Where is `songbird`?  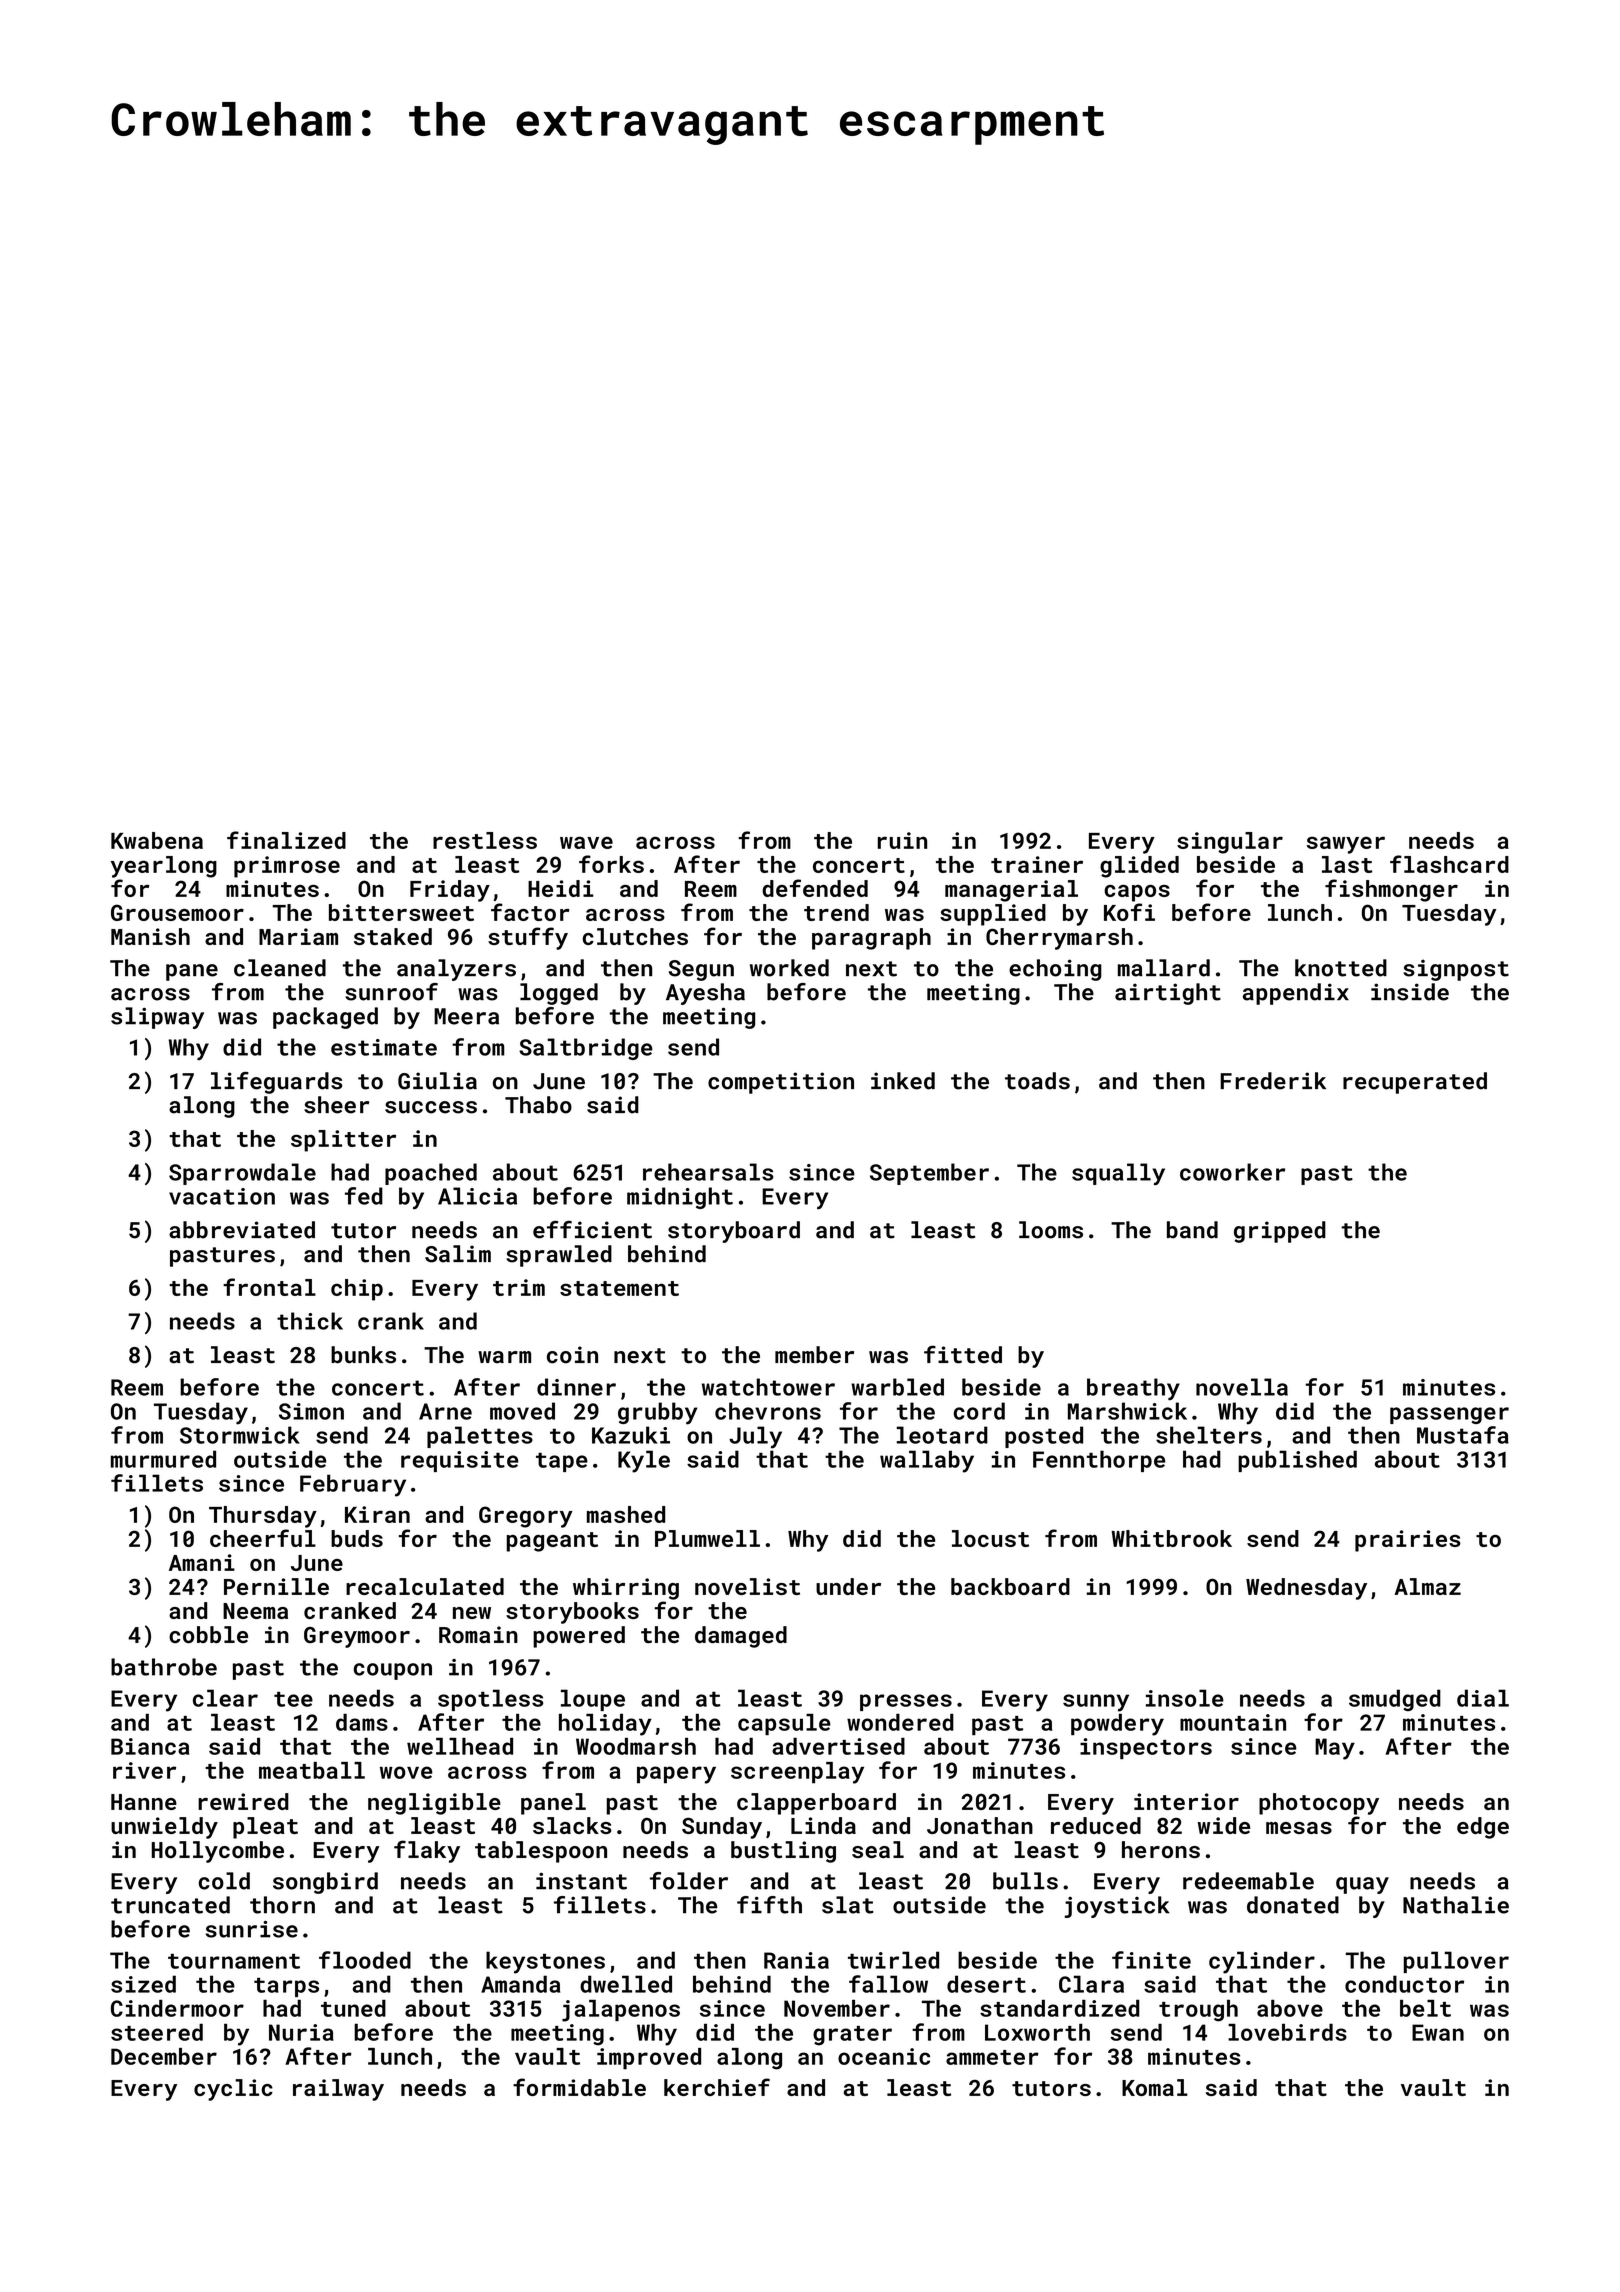
songbird is located at coordinates (325, 1883).
